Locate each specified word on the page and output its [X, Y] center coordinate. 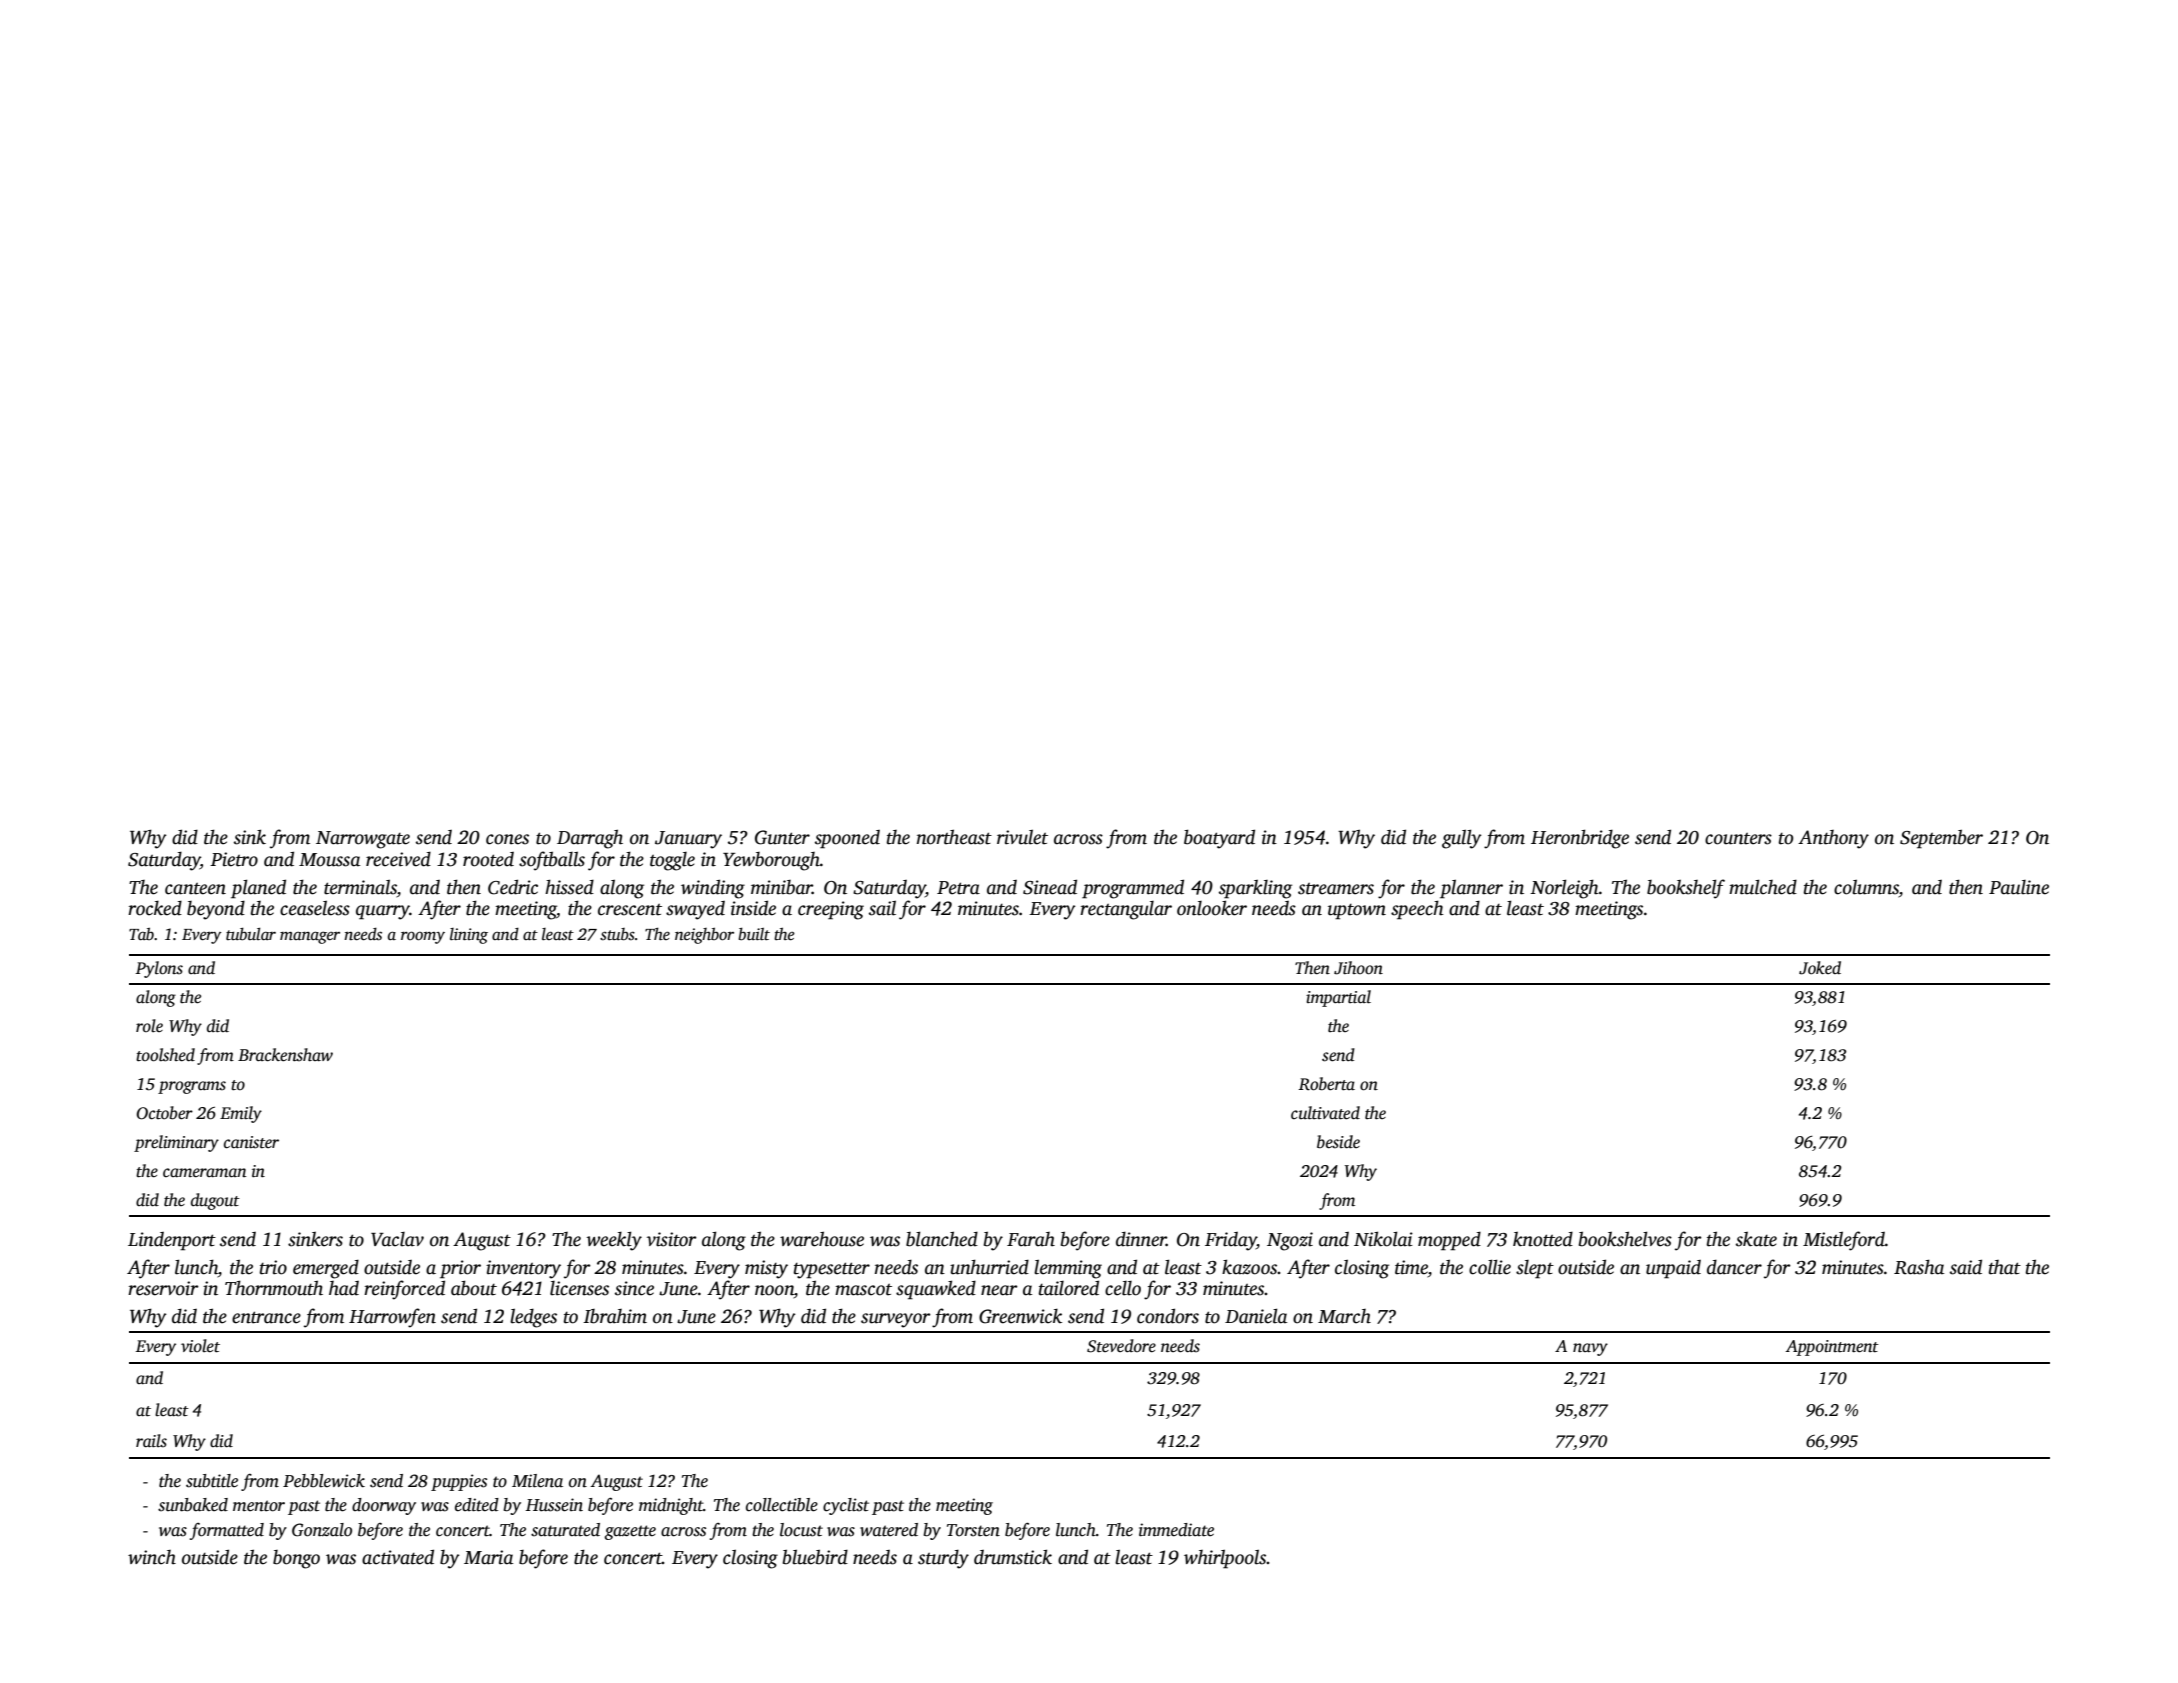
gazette [630, 1532]
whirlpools [1225, 1559]
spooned [847, 839]
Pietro [234, 859]
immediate [1176, 1530]
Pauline [2019, 887]
